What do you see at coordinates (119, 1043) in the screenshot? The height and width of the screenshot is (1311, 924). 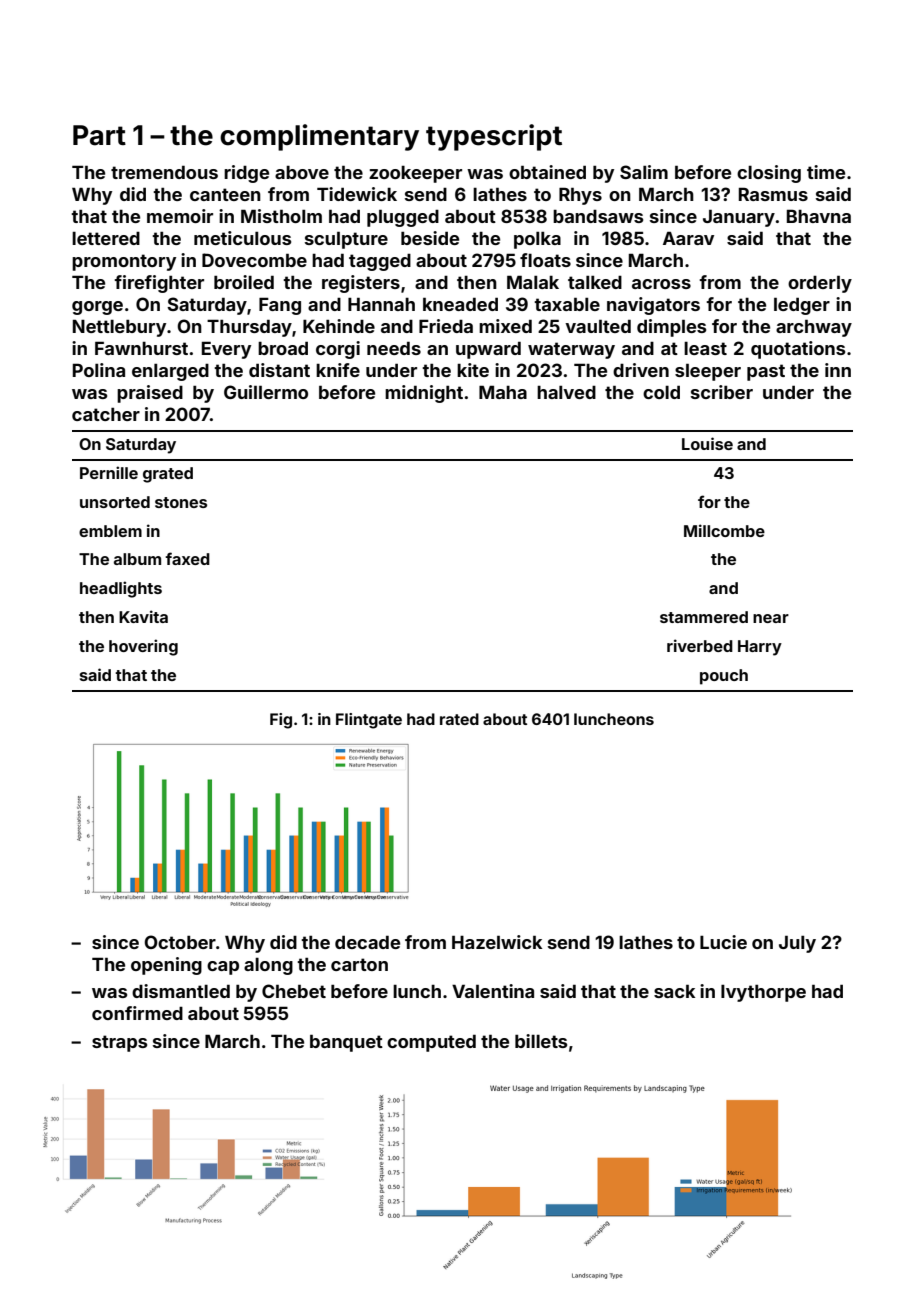 I see `straps` at bounding box center [119, 1043].
